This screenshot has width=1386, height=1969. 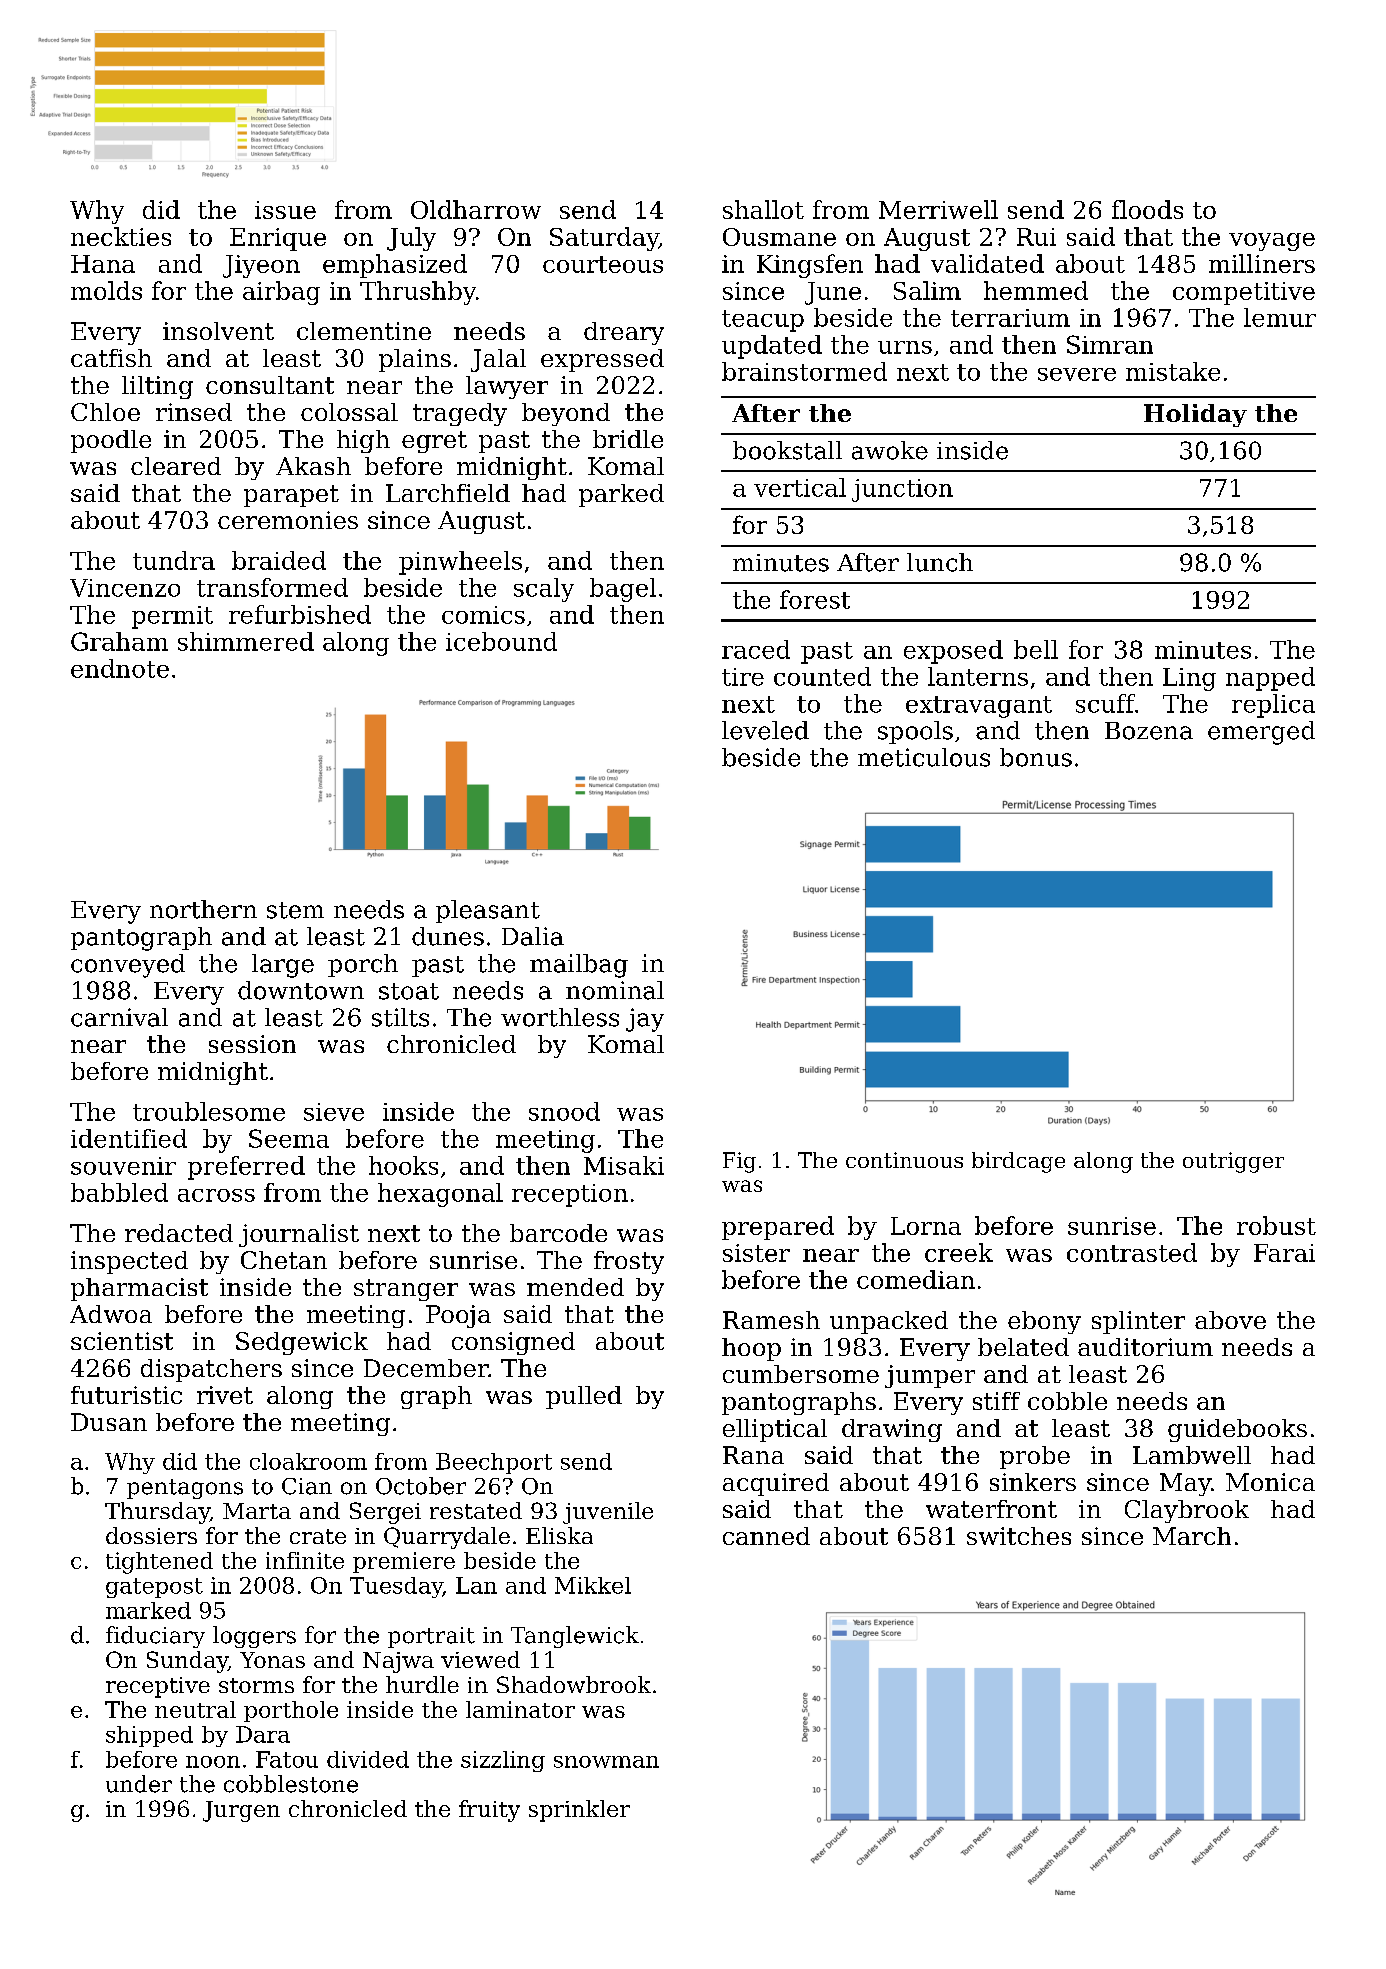 What do you see at coordinates (488, 911) in the screenshot?
I see `pleasant` at bounding box center [488, 911].
